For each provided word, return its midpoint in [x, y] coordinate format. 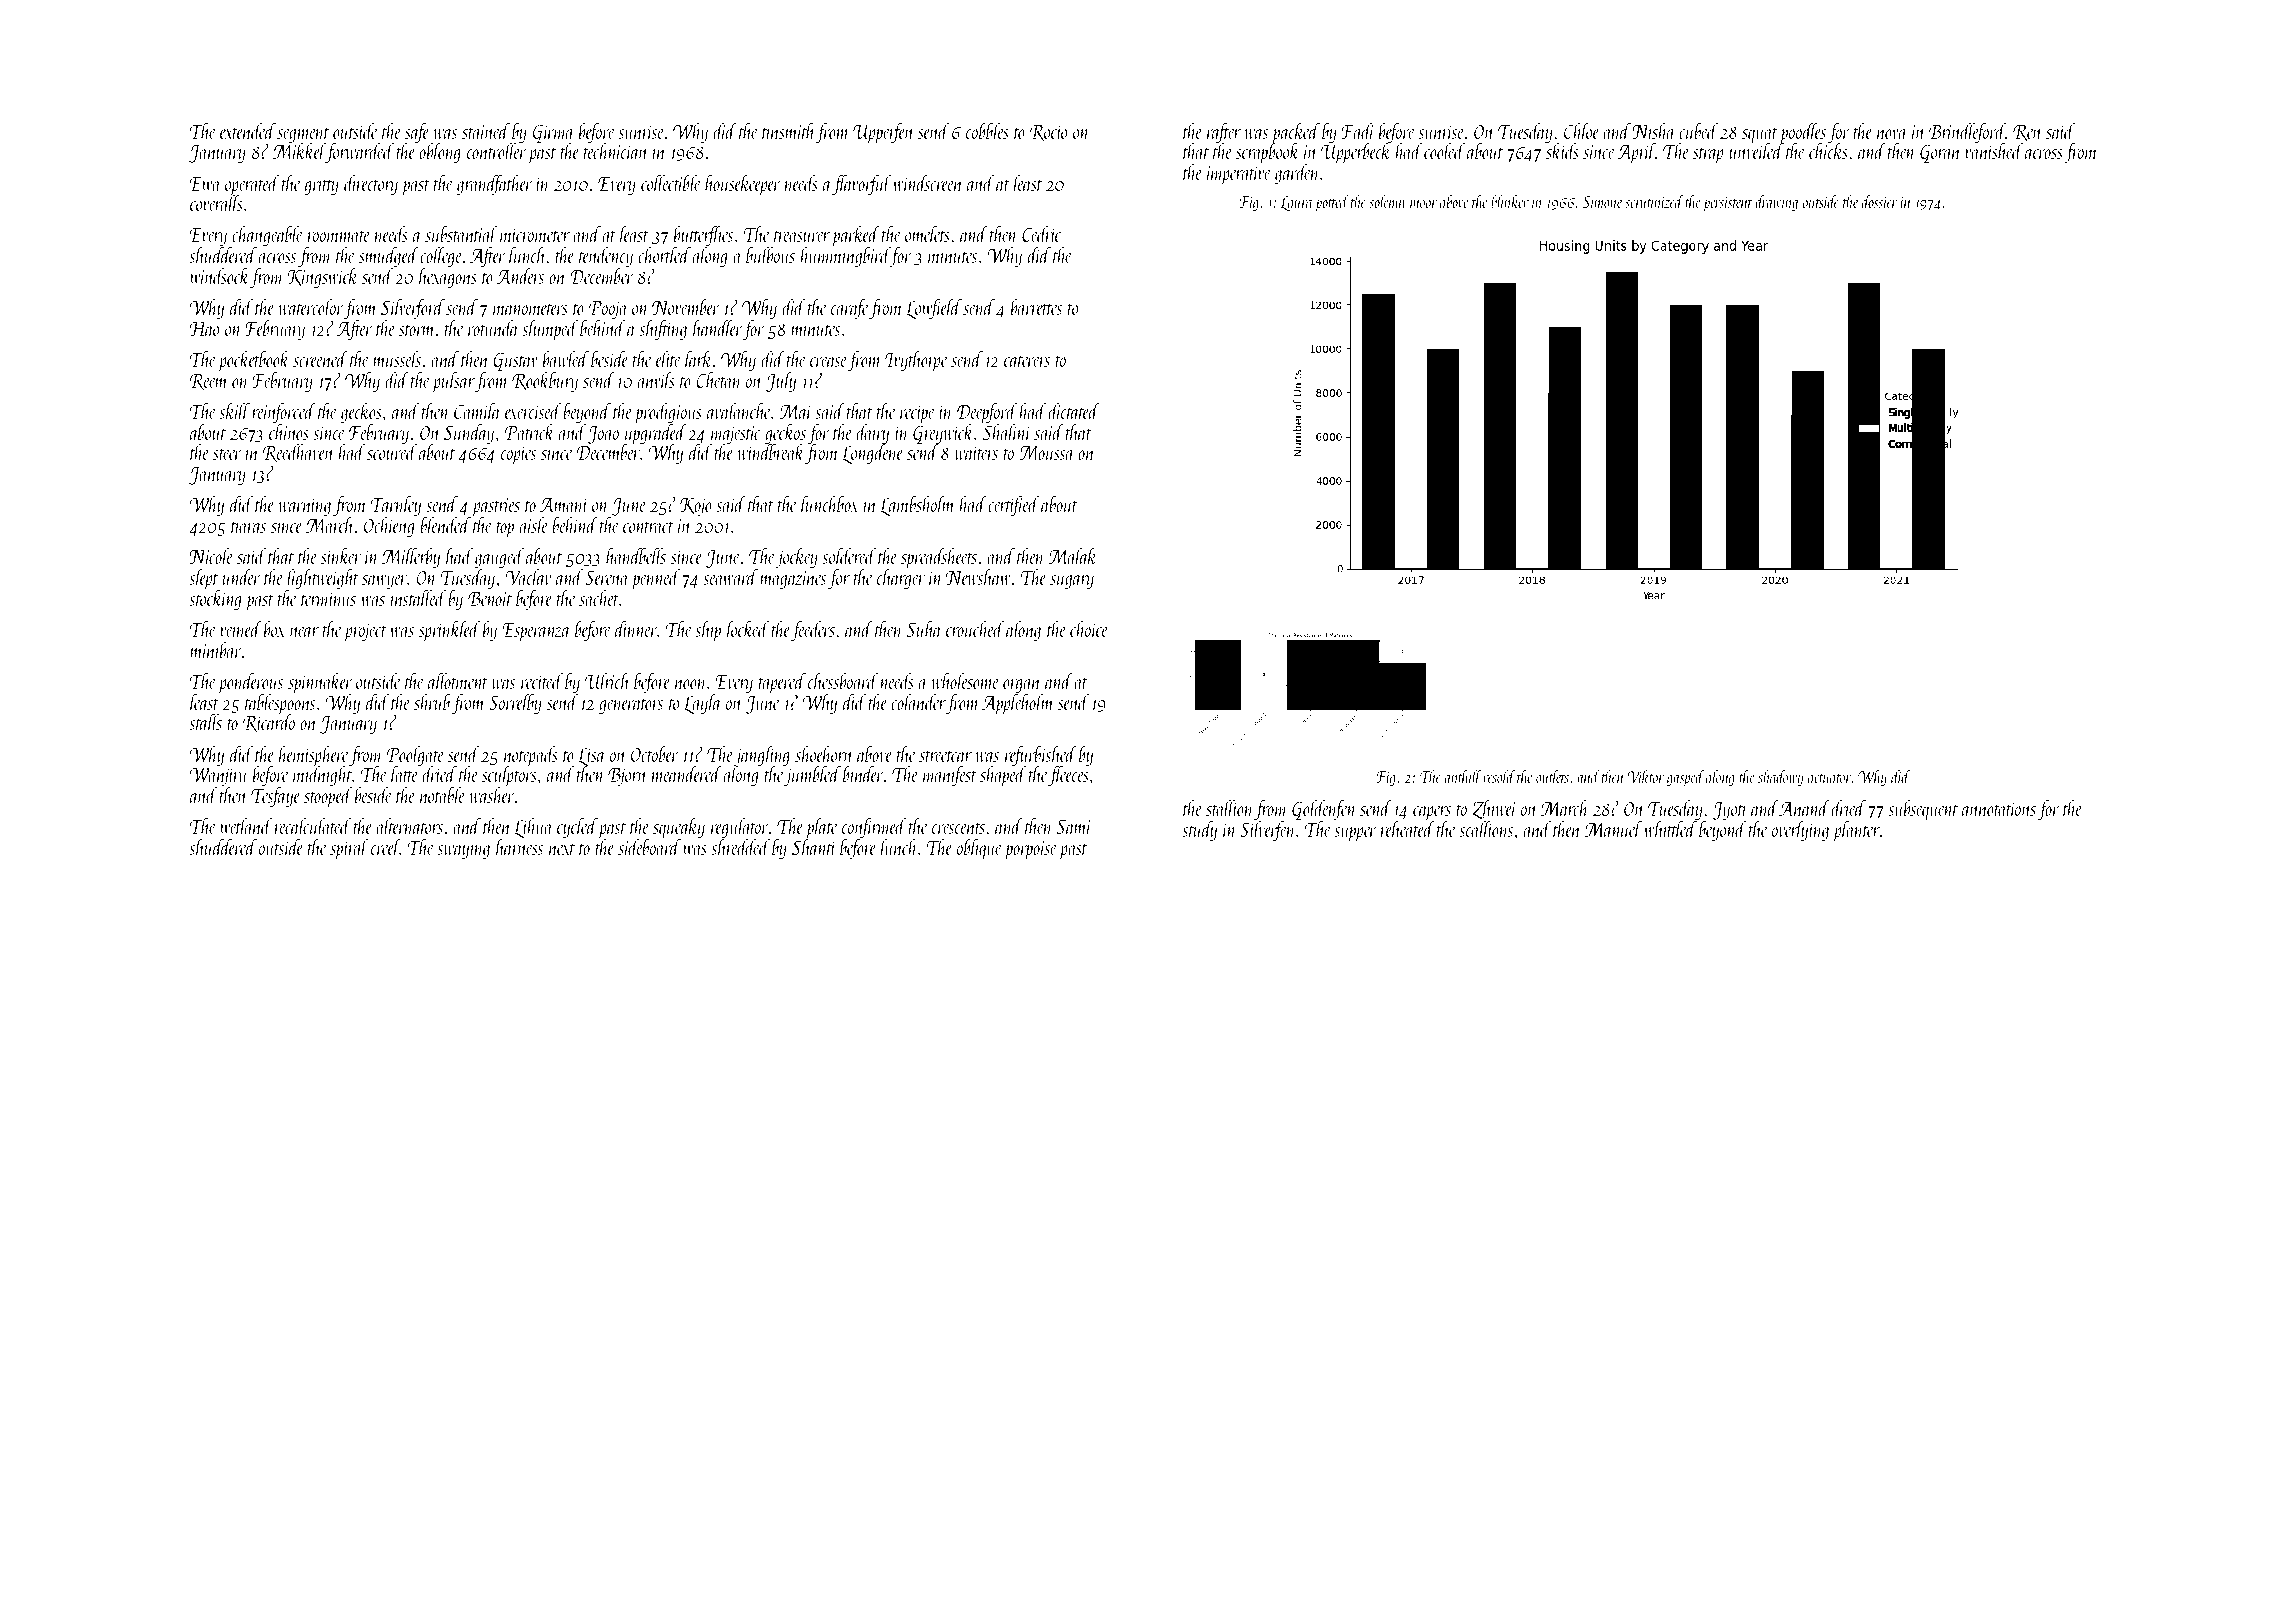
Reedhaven [298, 453]
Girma [553, 133]
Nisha [1653, 131]
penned [655, 579]
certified [1013, 506]
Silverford [413, 309]
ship [708, 631]
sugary [1072, 582]
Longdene [873, 454]
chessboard [843, 681]
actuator [1829, 778]
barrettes [1036, 307]
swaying [463, 850]
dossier [1879, 201]
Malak [1073, 556]
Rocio [1048, 132]
